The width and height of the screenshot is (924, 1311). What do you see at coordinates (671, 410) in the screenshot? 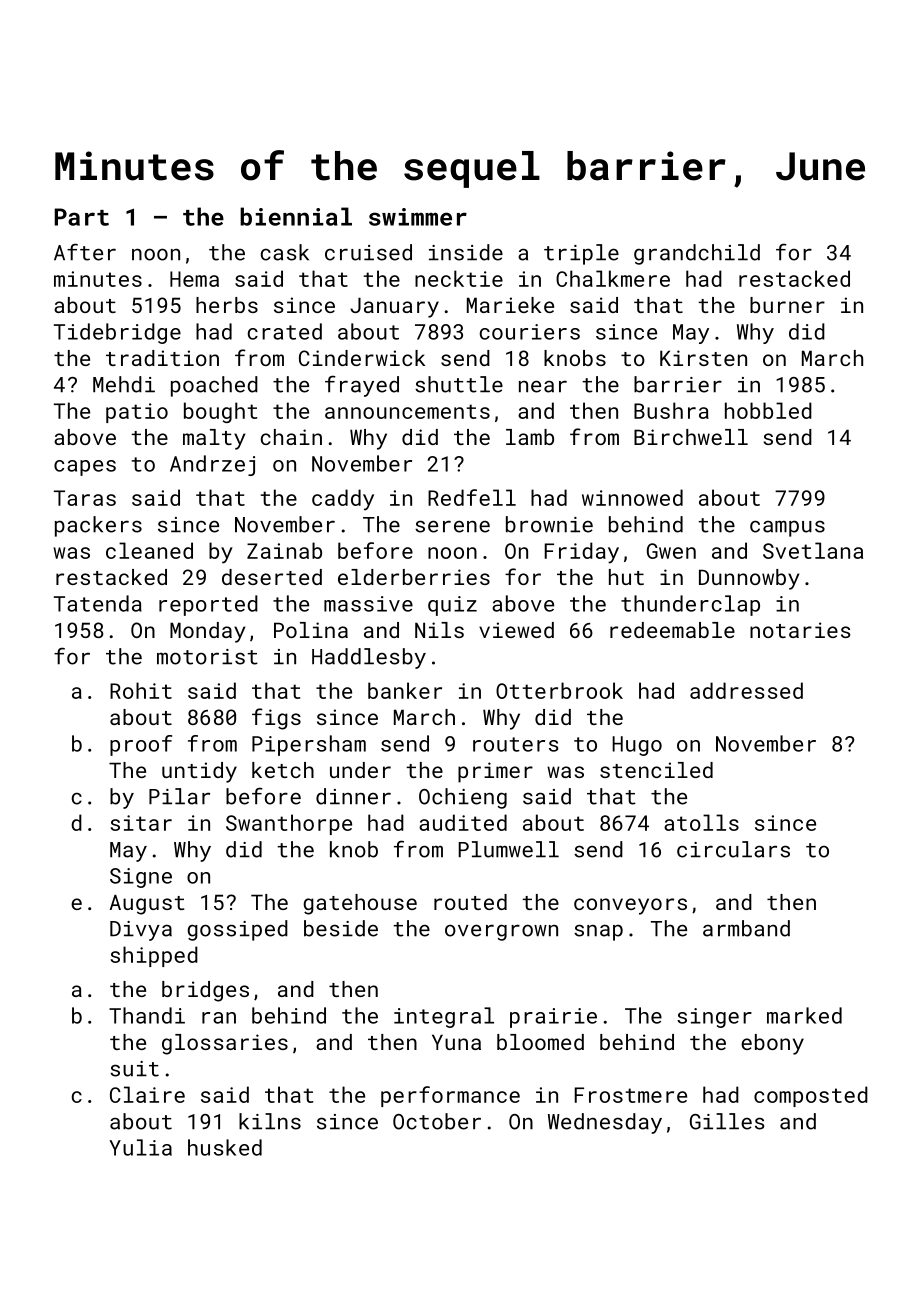
I see `Bushra` at bounding box center [671, 410].
